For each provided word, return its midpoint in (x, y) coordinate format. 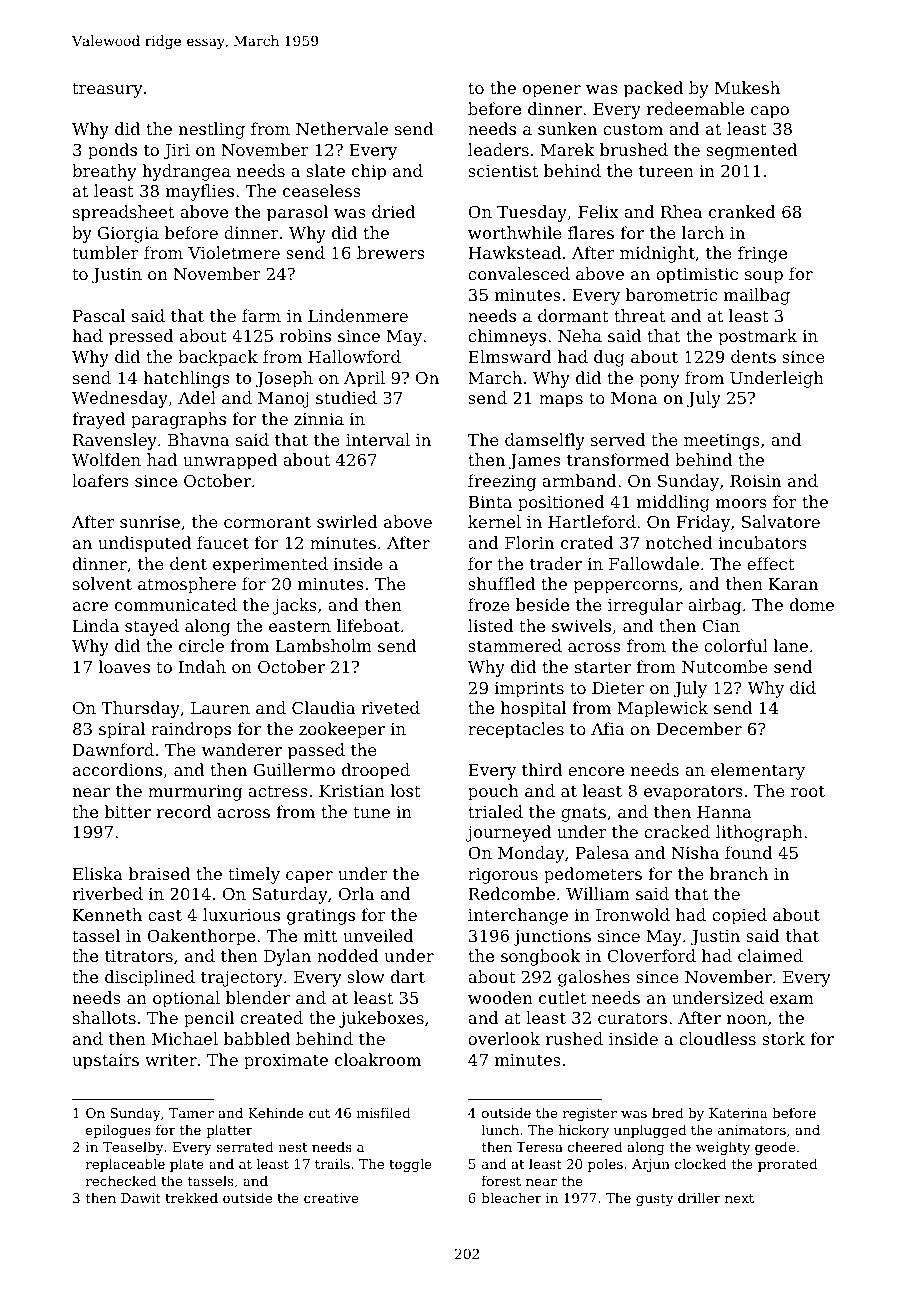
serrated (245, 1146)
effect (771, 563)
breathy (104, 172)
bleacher (511, 1197)
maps (561, 401)
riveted (390, 707)
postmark (757, 337)
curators (632, 1018)
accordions (117, 769)
